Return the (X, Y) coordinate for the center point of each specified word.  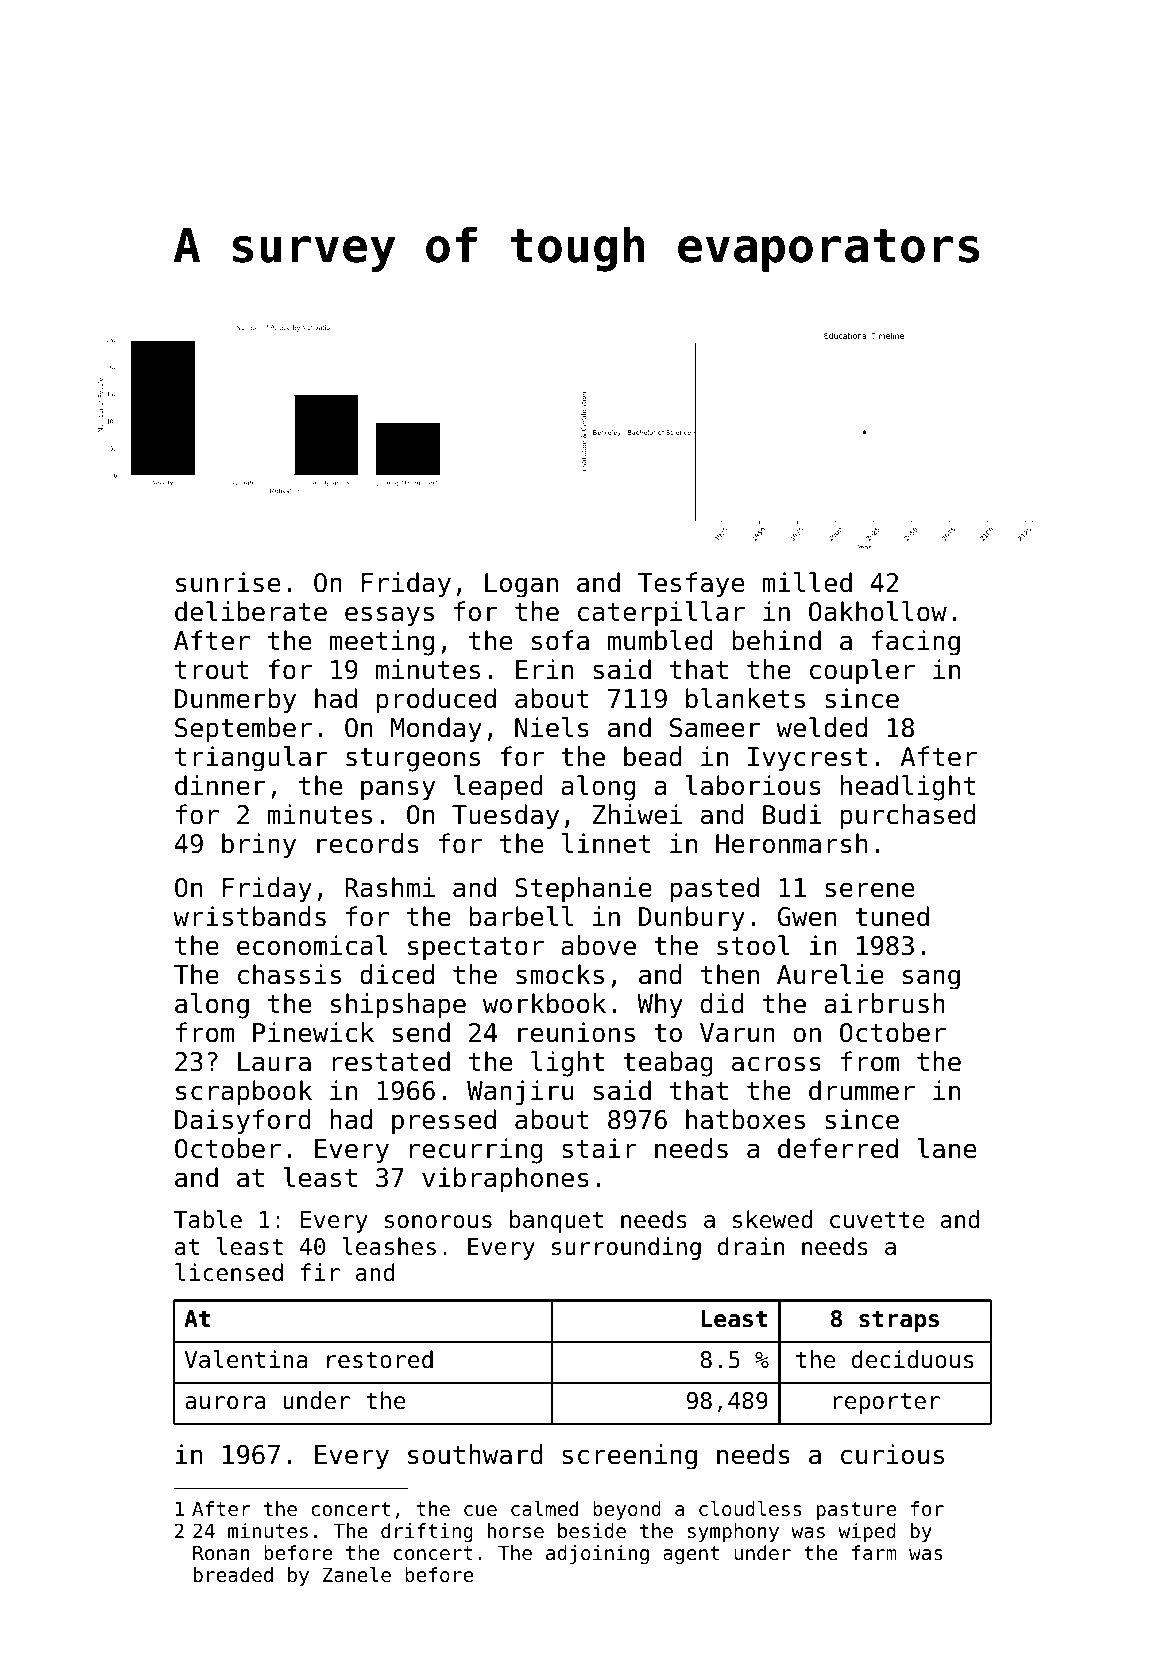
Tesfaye (691, 585)
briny (259, 846)
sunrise (228, 582)
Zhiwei (637, 814)
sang (931, 979)
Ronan (221, 1553)
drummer (862, 1090)
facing (916, 643)
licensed (229, 1272)
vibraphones (505, 1180)
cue (480, 1511)
